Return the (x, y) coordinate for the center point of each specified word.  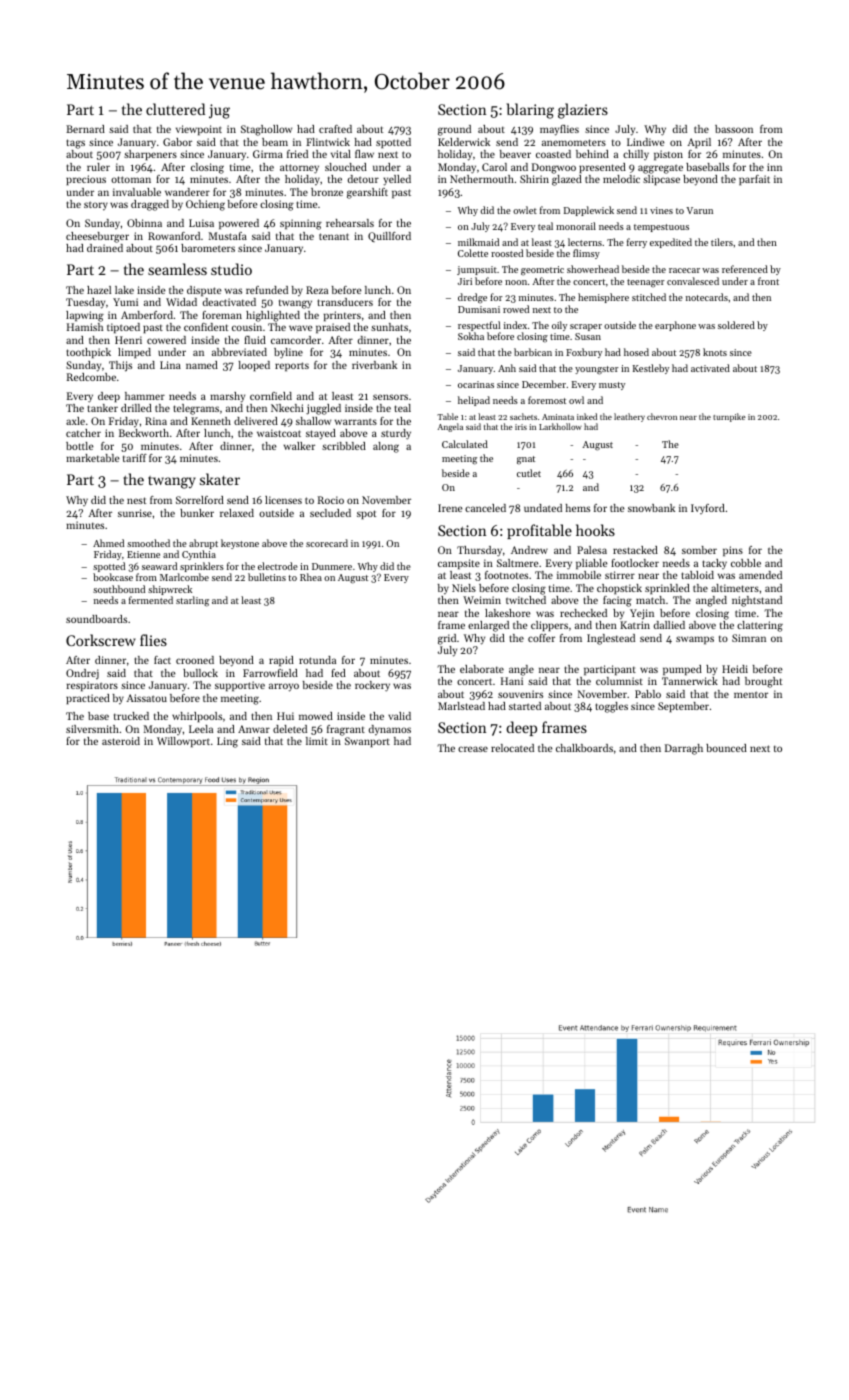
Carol (494, 167)
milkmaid (478, 242)
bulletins (267, 577)
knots (715, 352)
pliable (592, 564)
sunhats (389, 327)
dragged (150, 205)
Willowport (183, 742)
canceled (485, 508)
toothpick (88, 353)
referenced (745, 269)
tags (75, 144)
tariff (135, 458)
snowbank (651, 508)
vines (661, 210)
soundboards (96, 619)
